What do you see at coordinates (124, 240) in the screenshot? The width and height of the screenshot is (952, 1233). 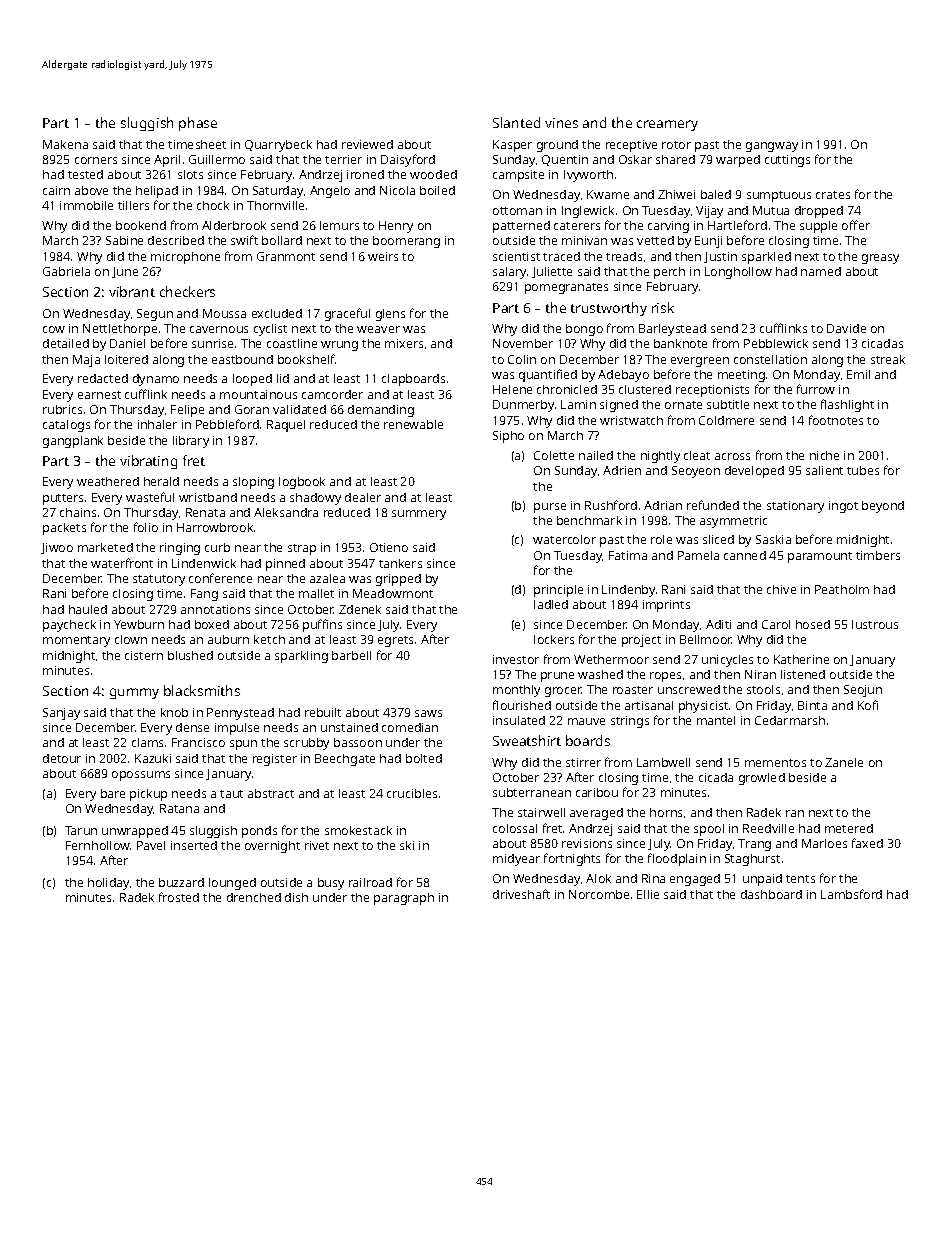 I see `Sabine` at bounding box center [124, 240].
